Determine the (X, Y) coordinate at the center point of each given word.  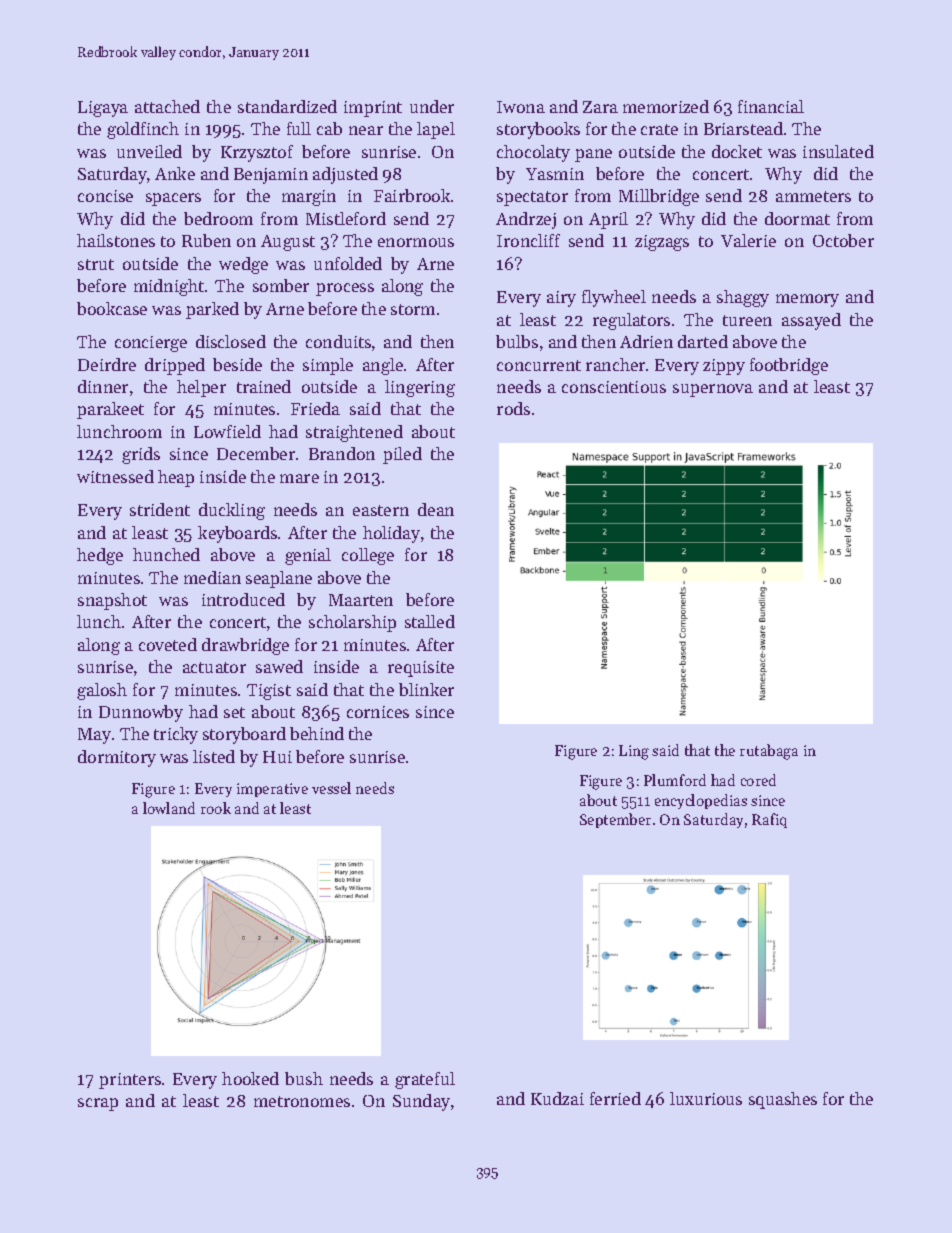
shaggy (743, 298)
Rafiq (769, 820)
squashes (783, 1100)
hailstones (116, 240)
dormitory (117, 758)
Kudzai (557, 1098)
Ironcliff (528, 240)
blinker (426, 689)
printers (130, 1081)
